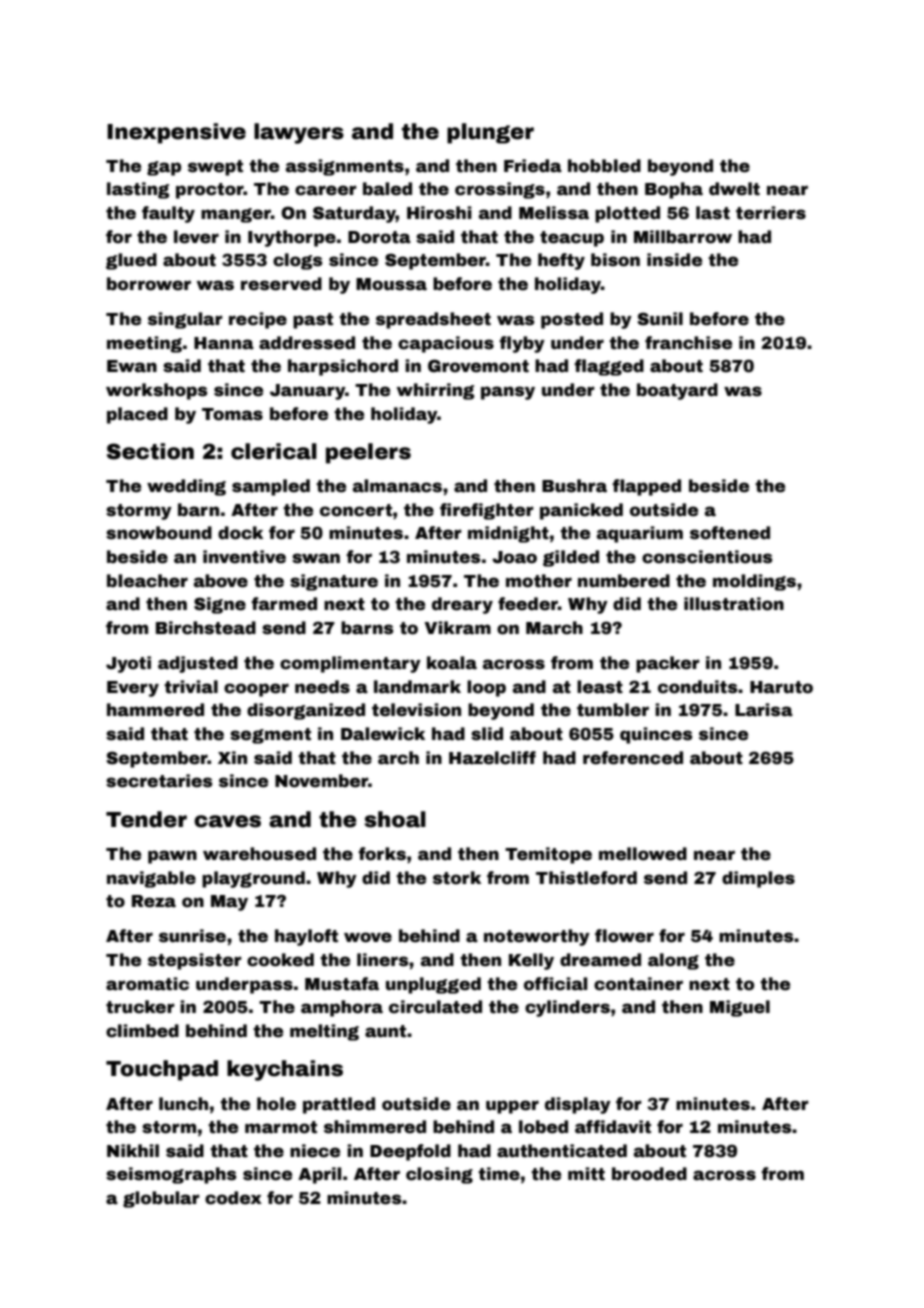 The width and height of the screenshot is (924, 1308). Describe the element at coordinates (307, 343) in the screenshot. I see `addressed` at that location.
